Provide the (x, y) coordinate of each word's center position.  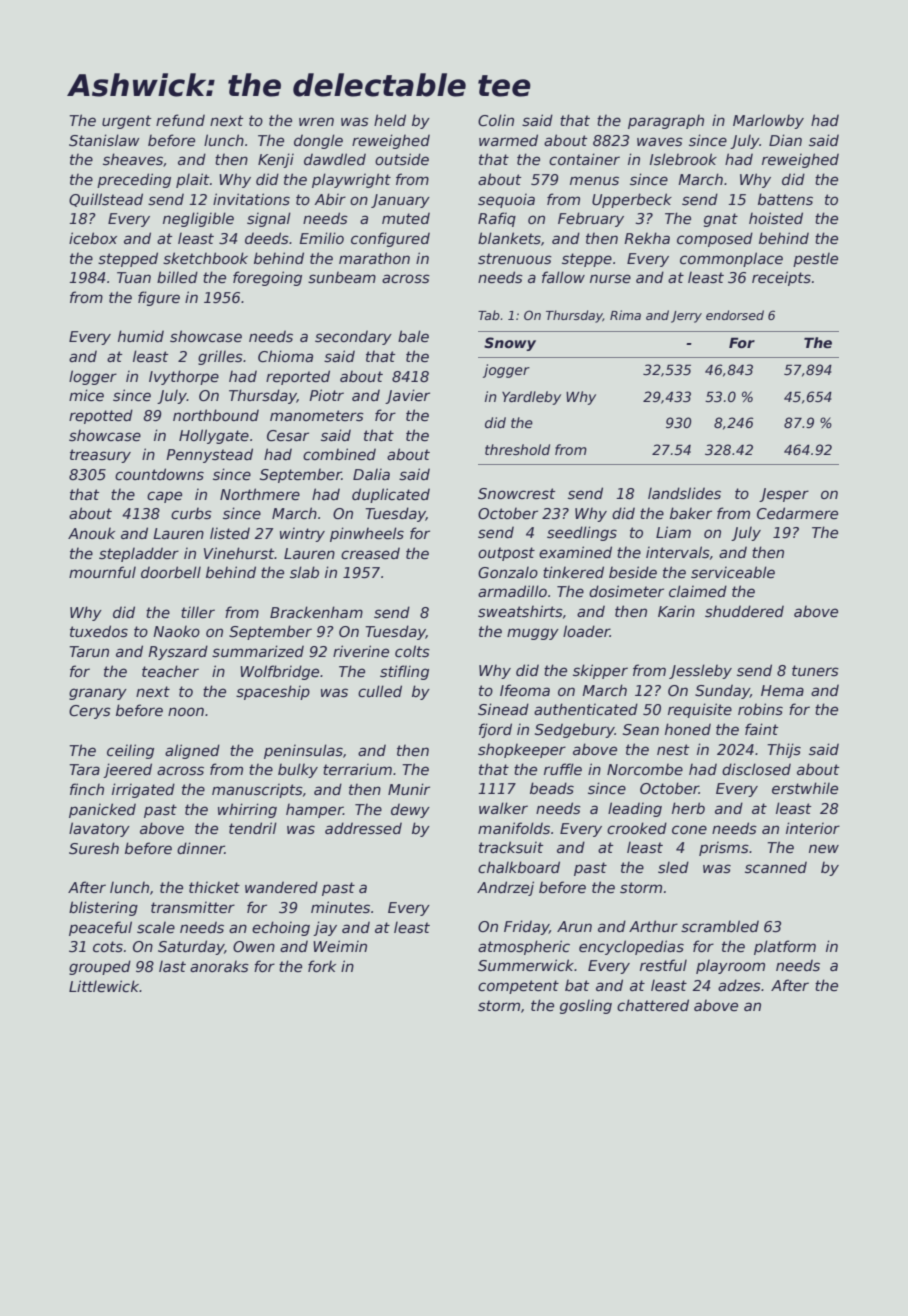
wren (316, 121)
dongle (318, 141)
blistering (103, 908)
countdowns (159, 474)
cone (689, 829)
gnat (721, 220)
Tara (84, 769)
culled (380, 691)
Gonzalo (508, 572)
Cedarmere (797, 513)
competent (518, 987)
